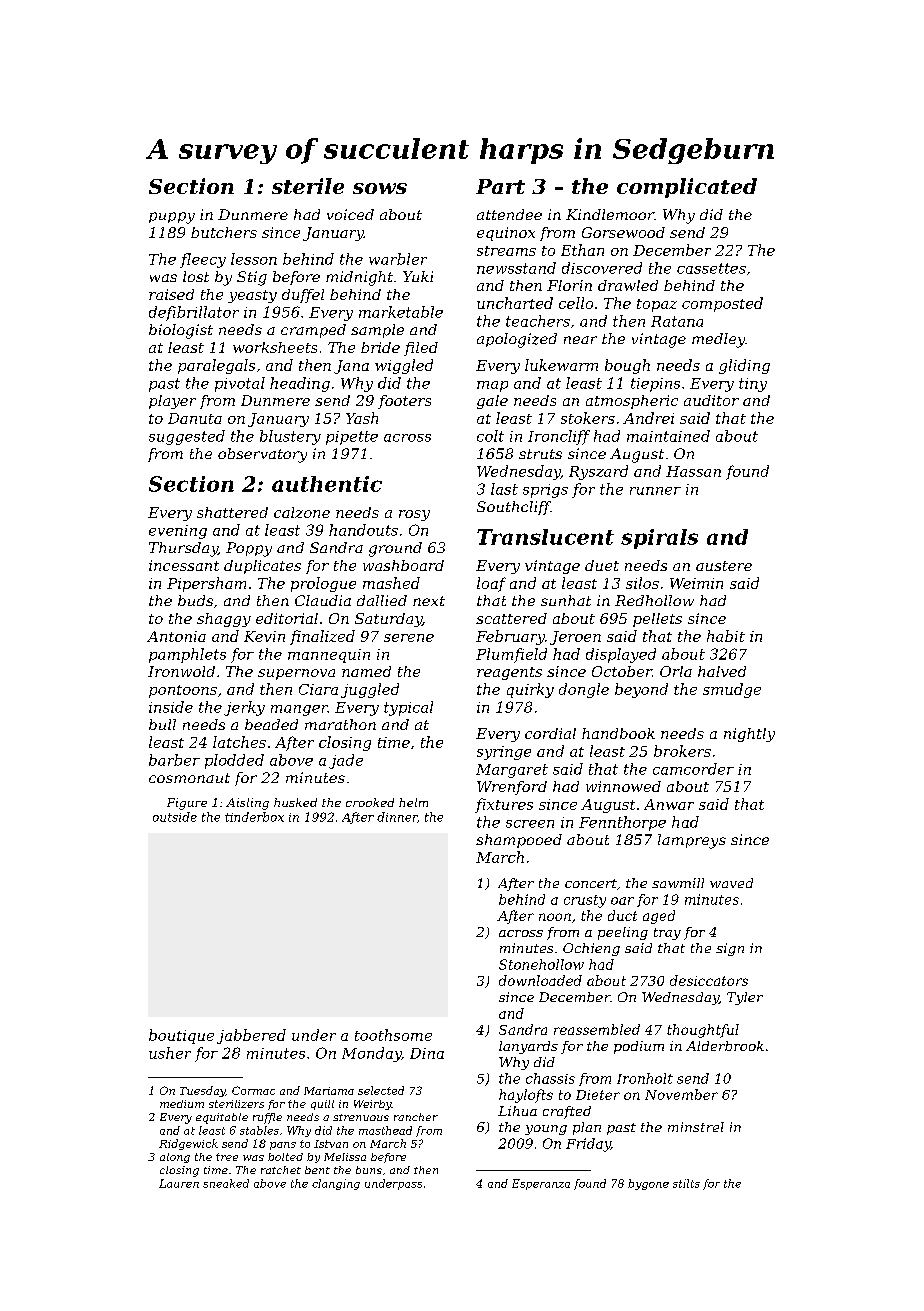 The width and height of the page is (924, 1311). Describe the element at coordinates (413, 802) in the page. I see `helm` at that location.
